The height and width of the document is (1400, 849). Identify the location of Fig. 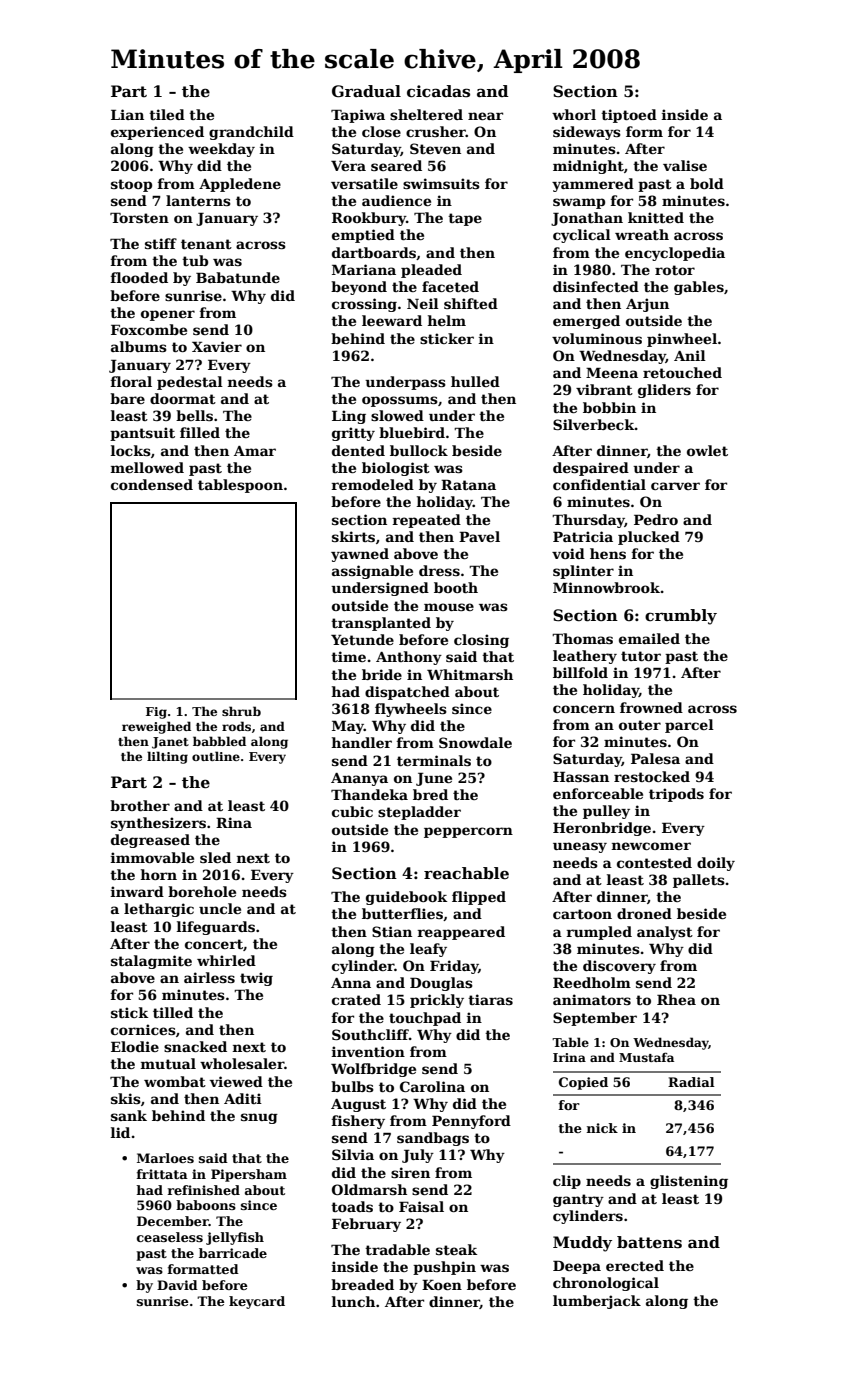
(156, 713).
